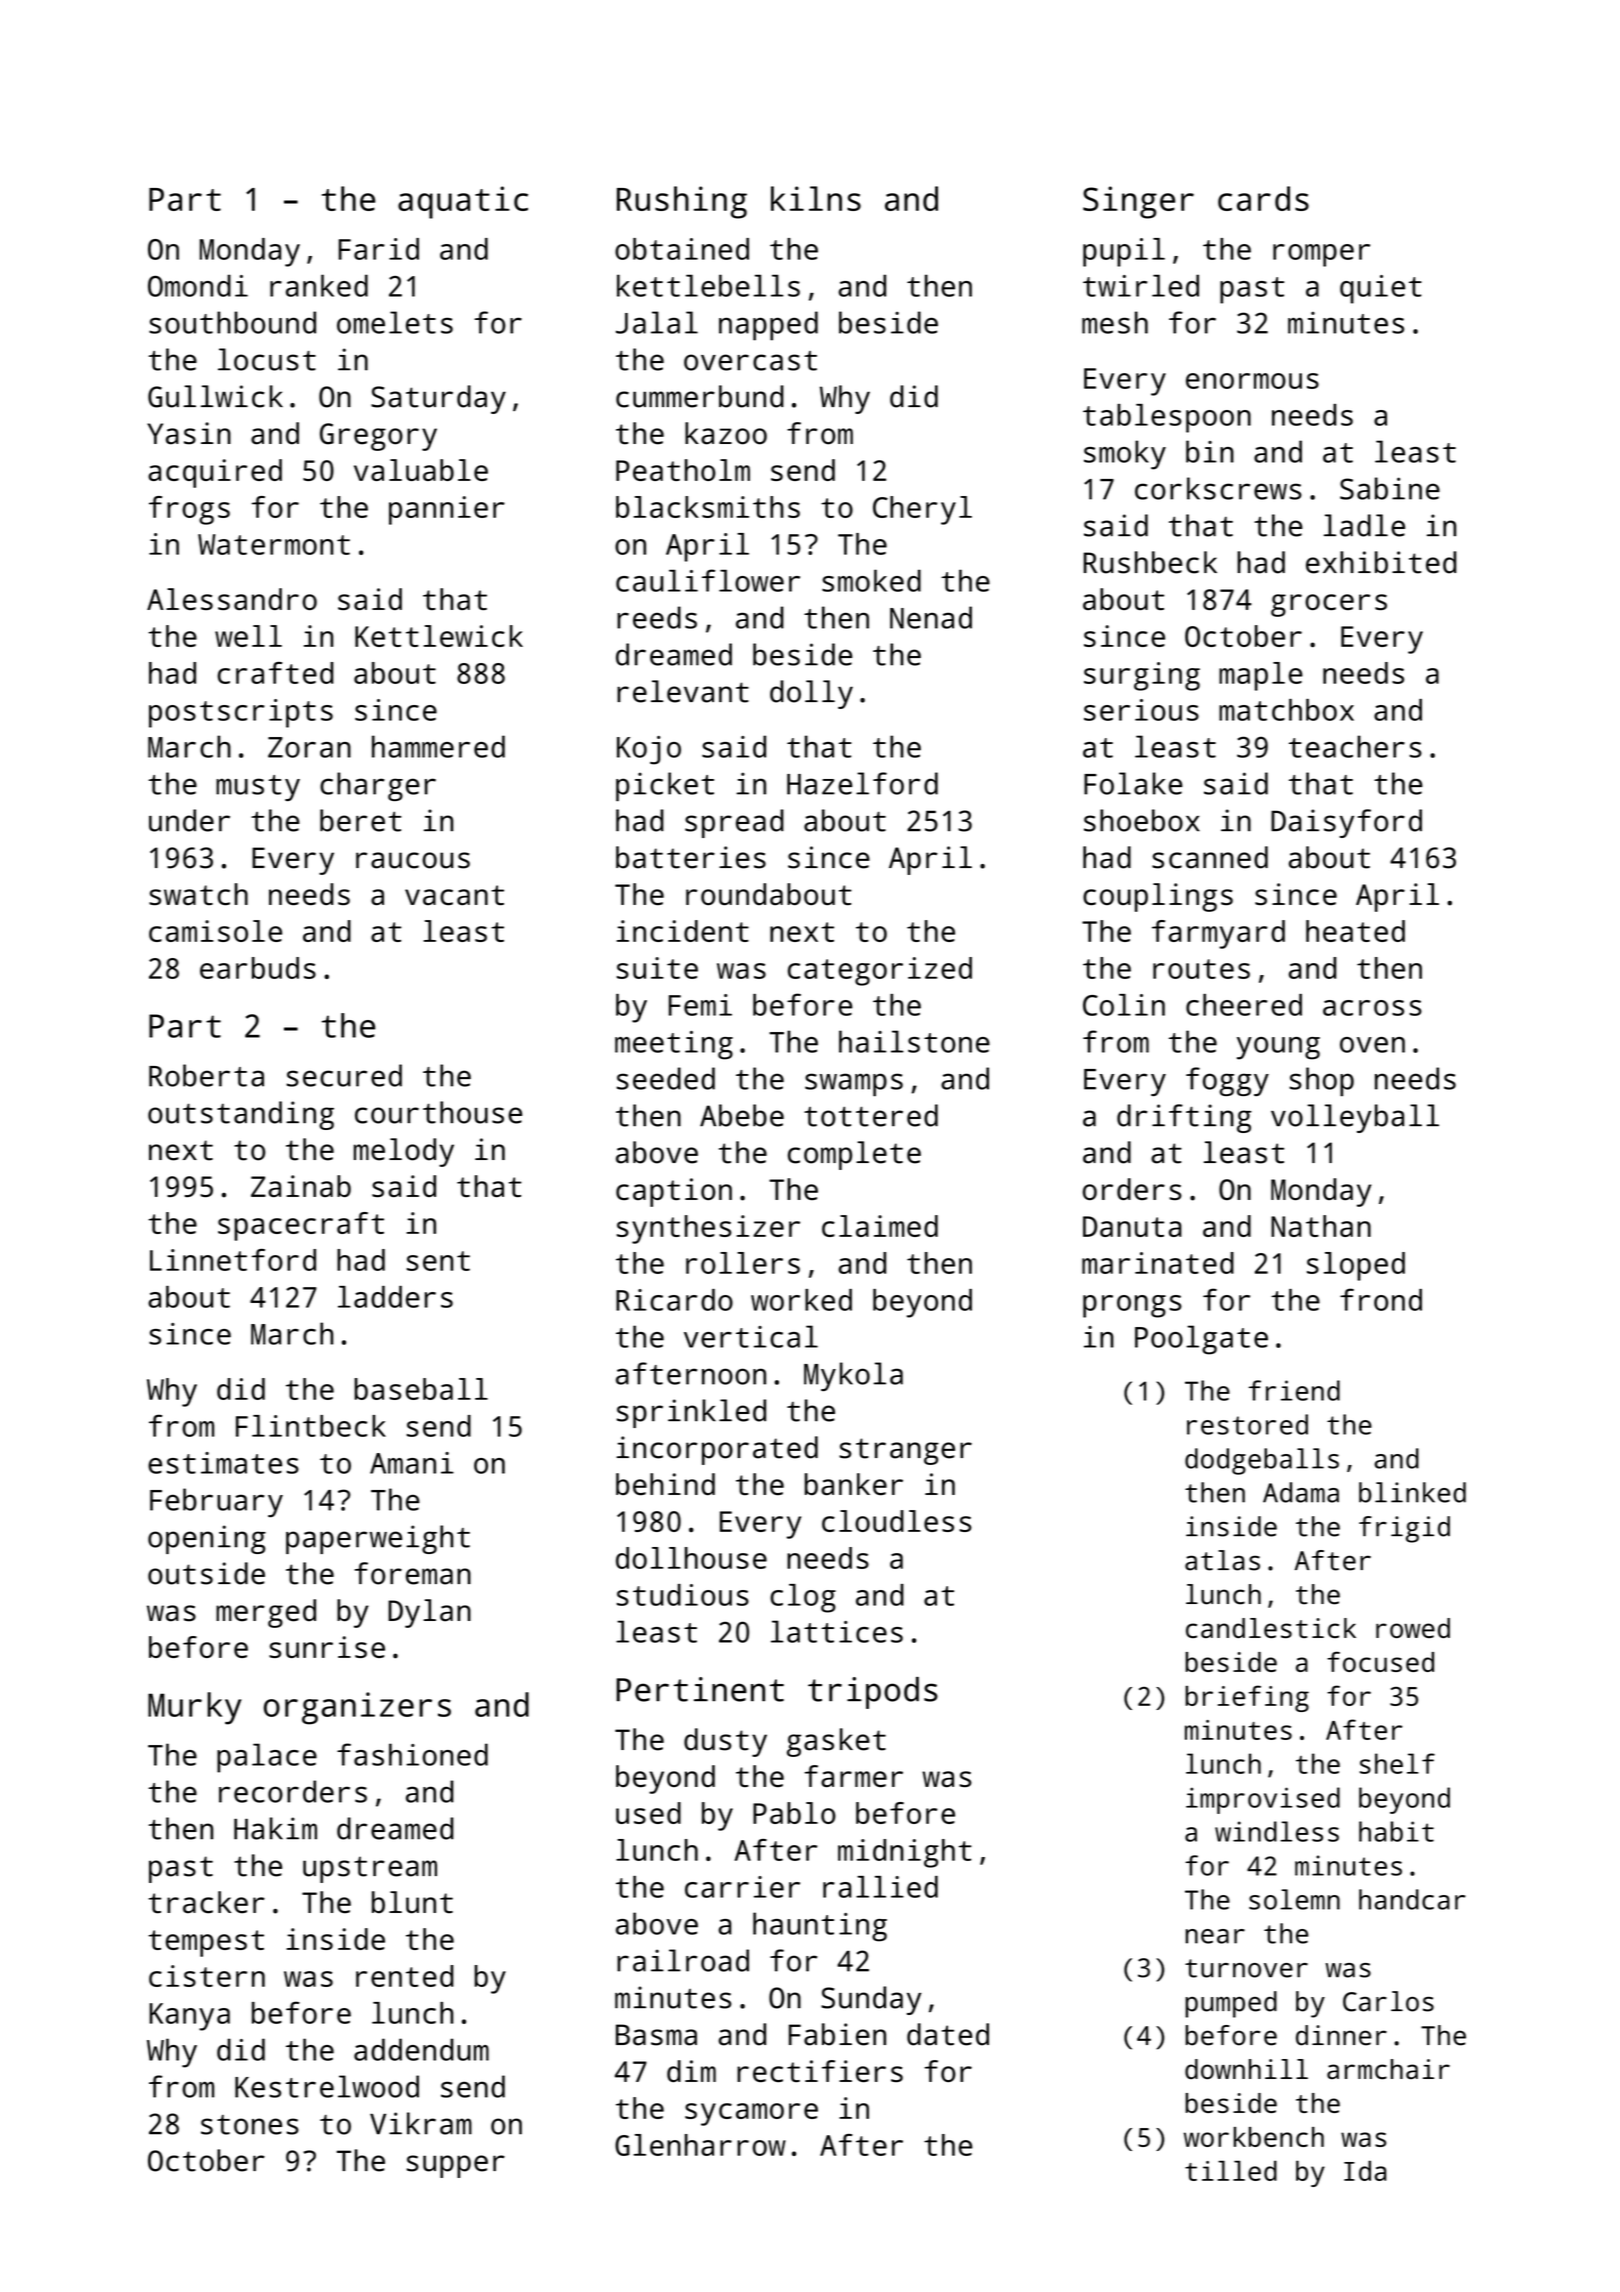 The width and height of the page is (1620, 2292). I want to click on Hakim, so click(275, 1828).
